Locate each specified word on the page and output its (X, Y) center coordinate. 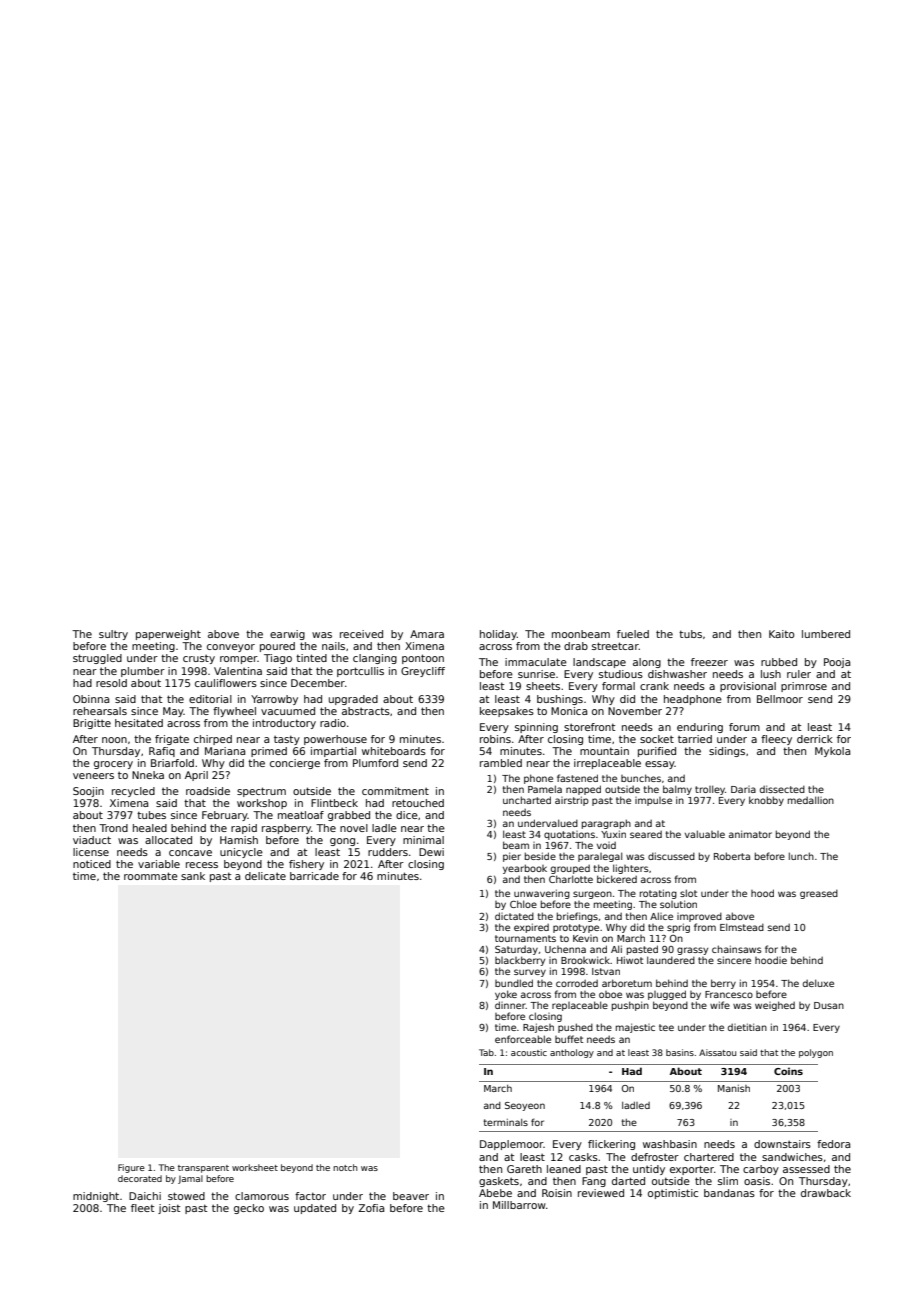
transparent (203, 1169)
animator (750, 834)
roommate (151, 876)
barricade (314, 876)
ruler (799, 674)
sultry (113, 635)
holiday (498, 635)
